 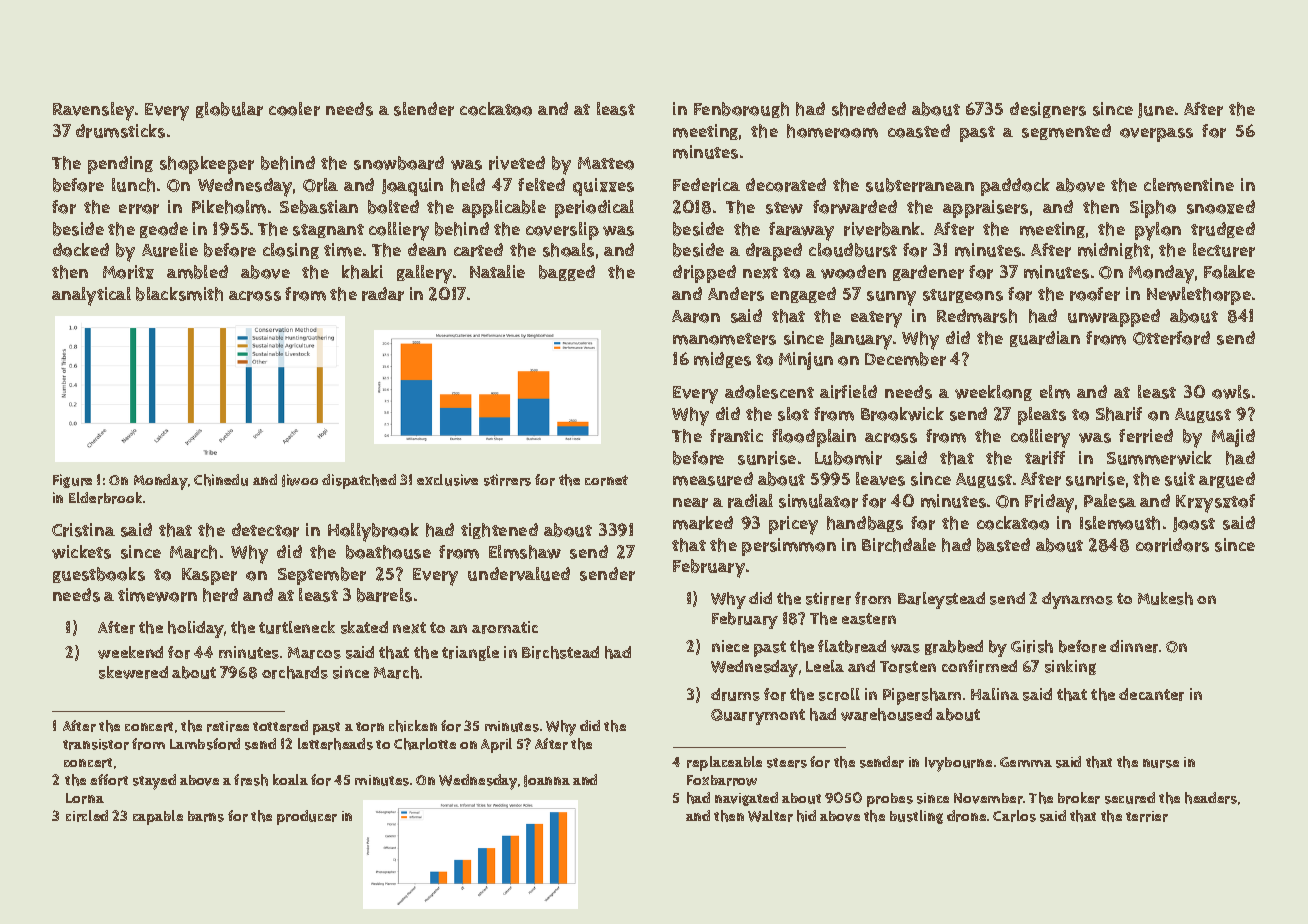 I want to click on pending, so click(x=120, y=165).
